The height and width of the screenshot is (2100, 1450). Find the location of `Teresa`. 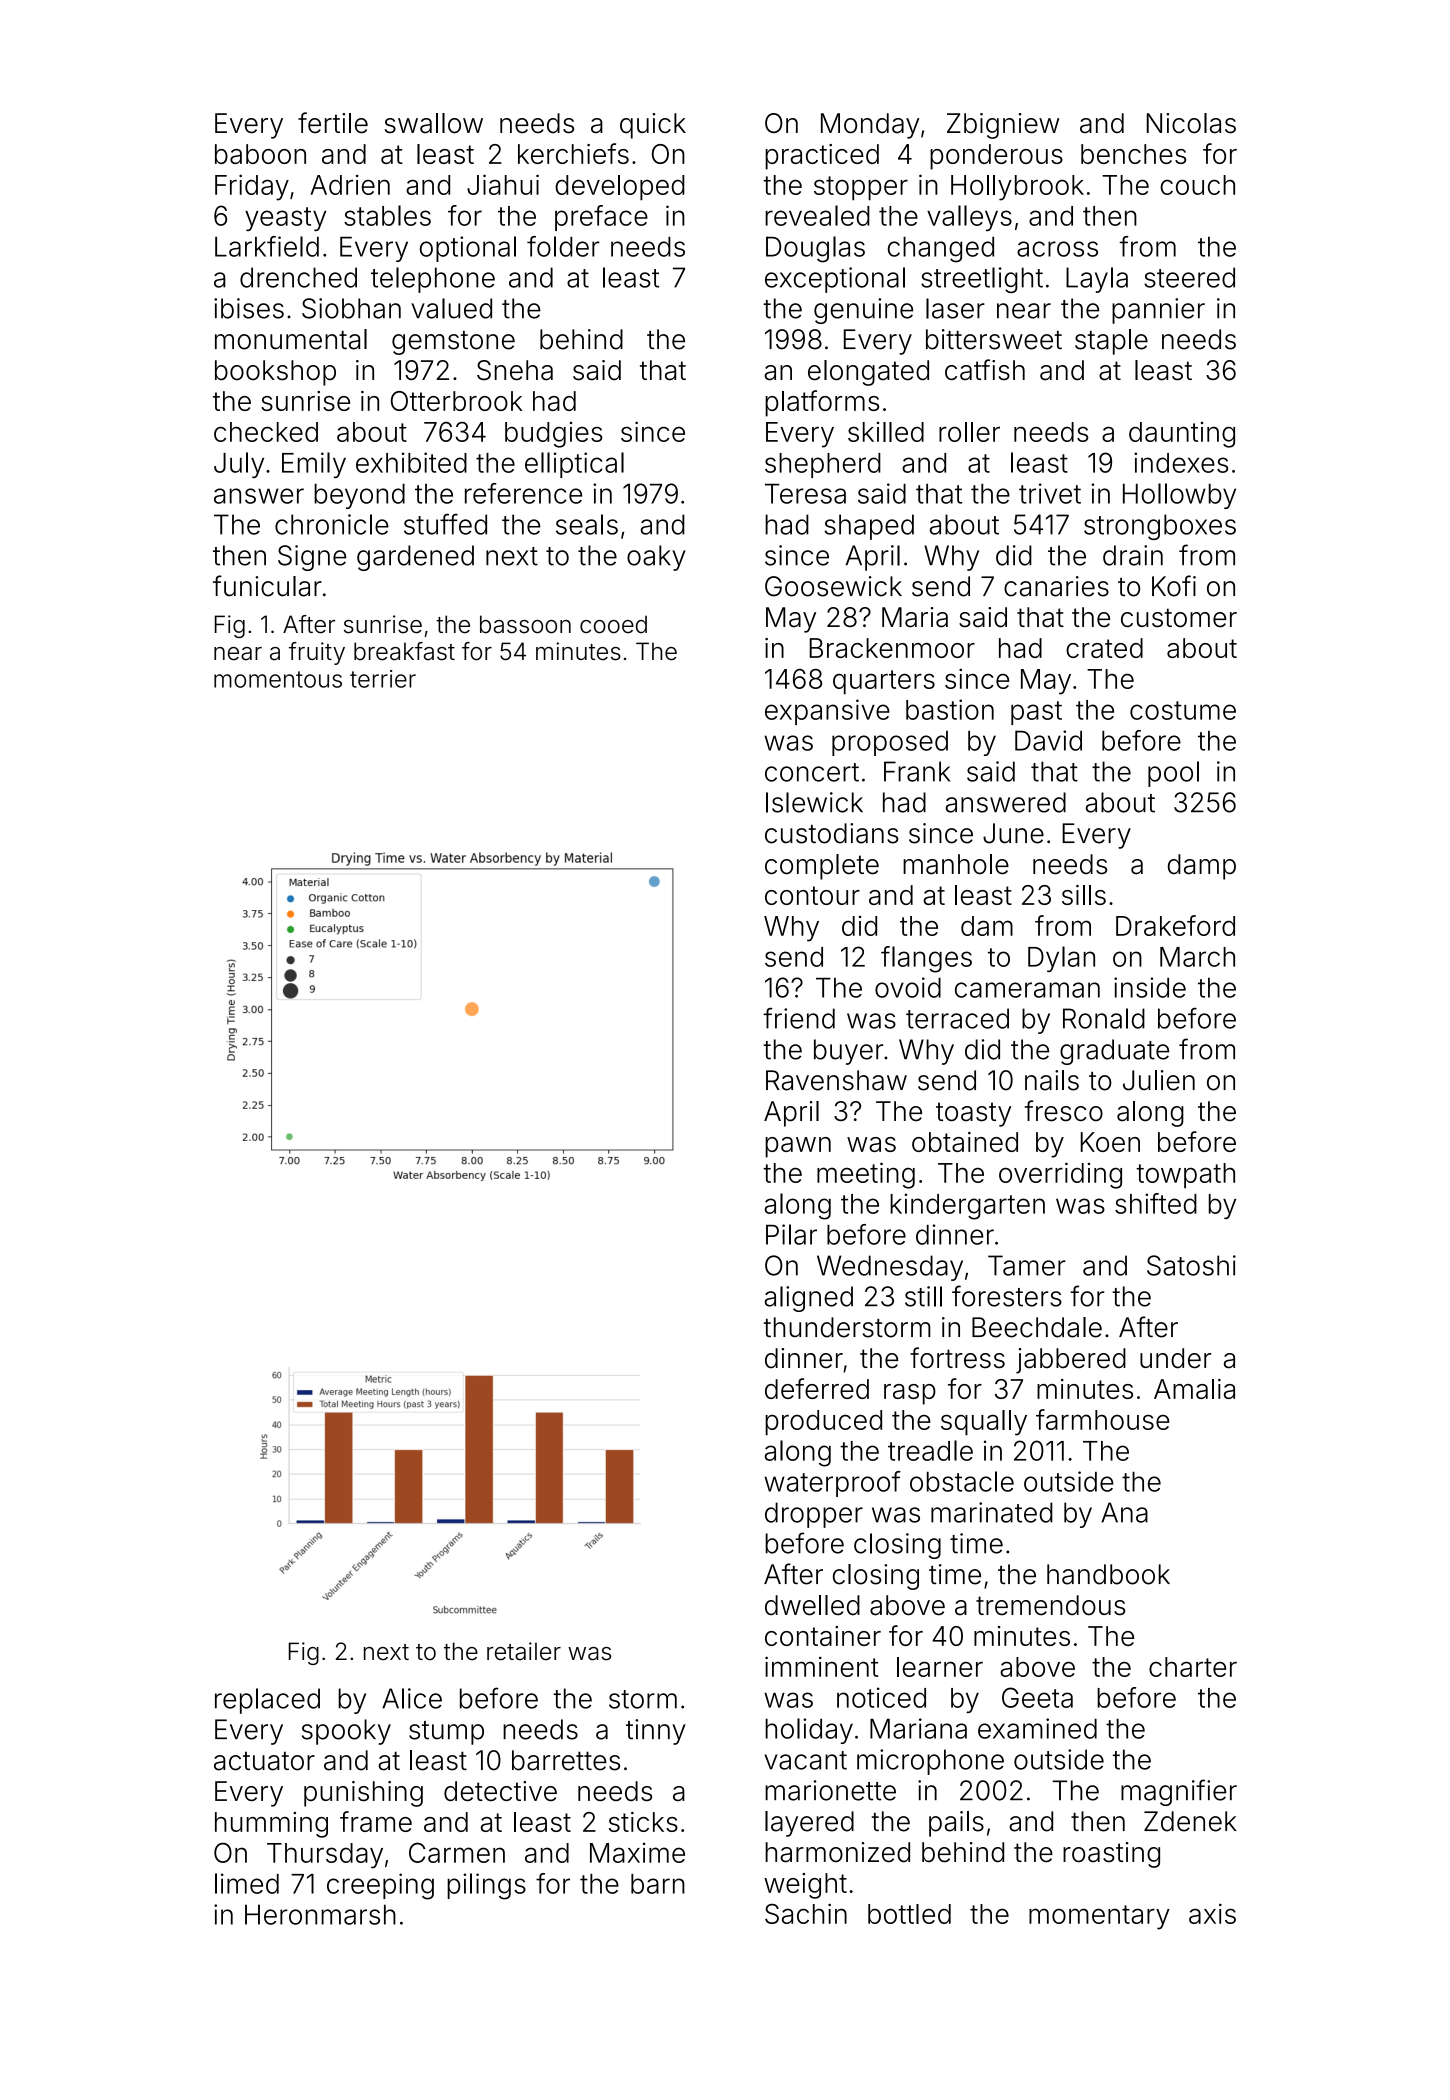

Teresa is located at coordinates (805, 494).
